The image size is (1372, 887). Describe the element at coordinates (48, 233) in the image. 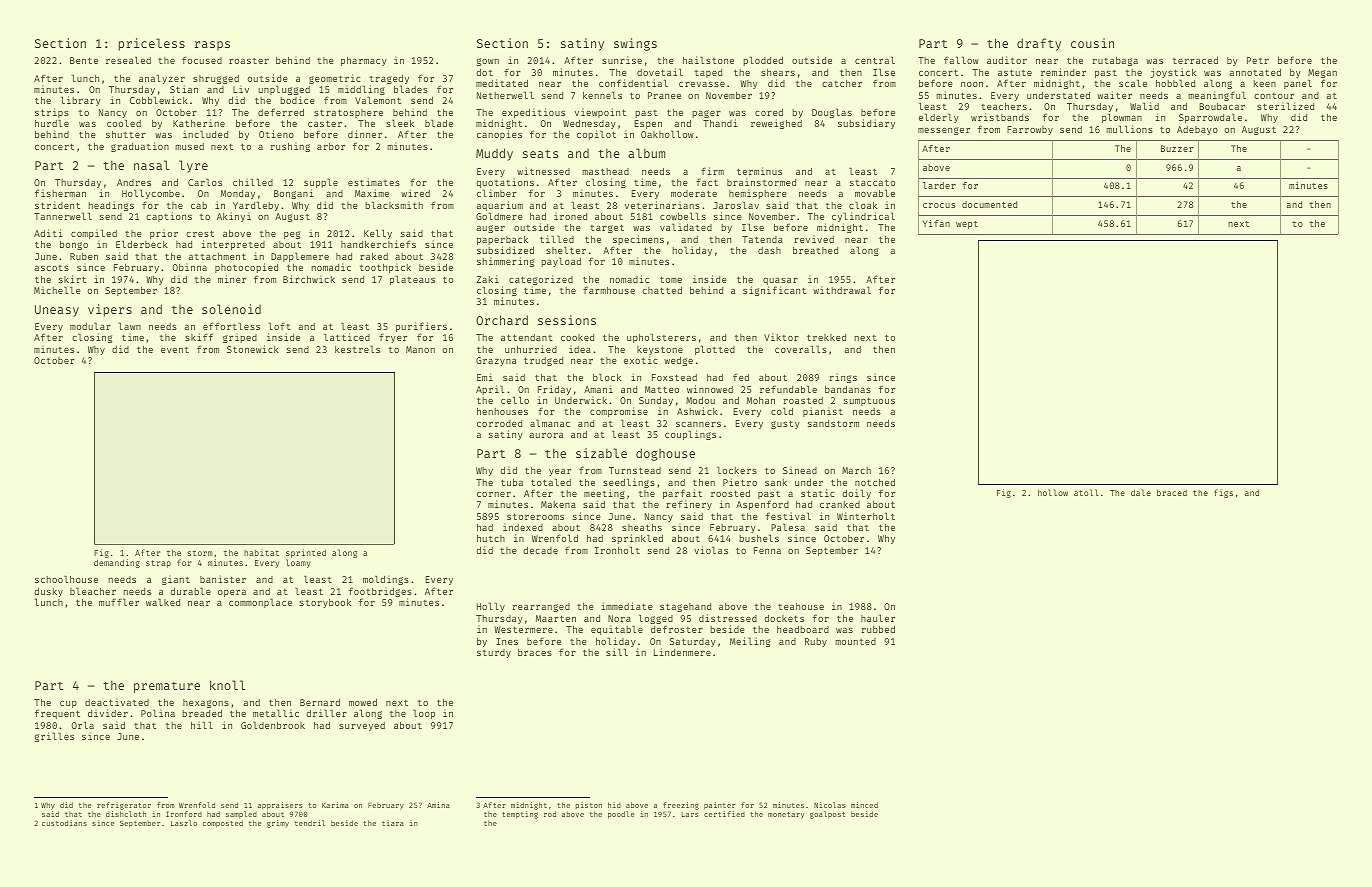

I see `Aditi` at that location.
